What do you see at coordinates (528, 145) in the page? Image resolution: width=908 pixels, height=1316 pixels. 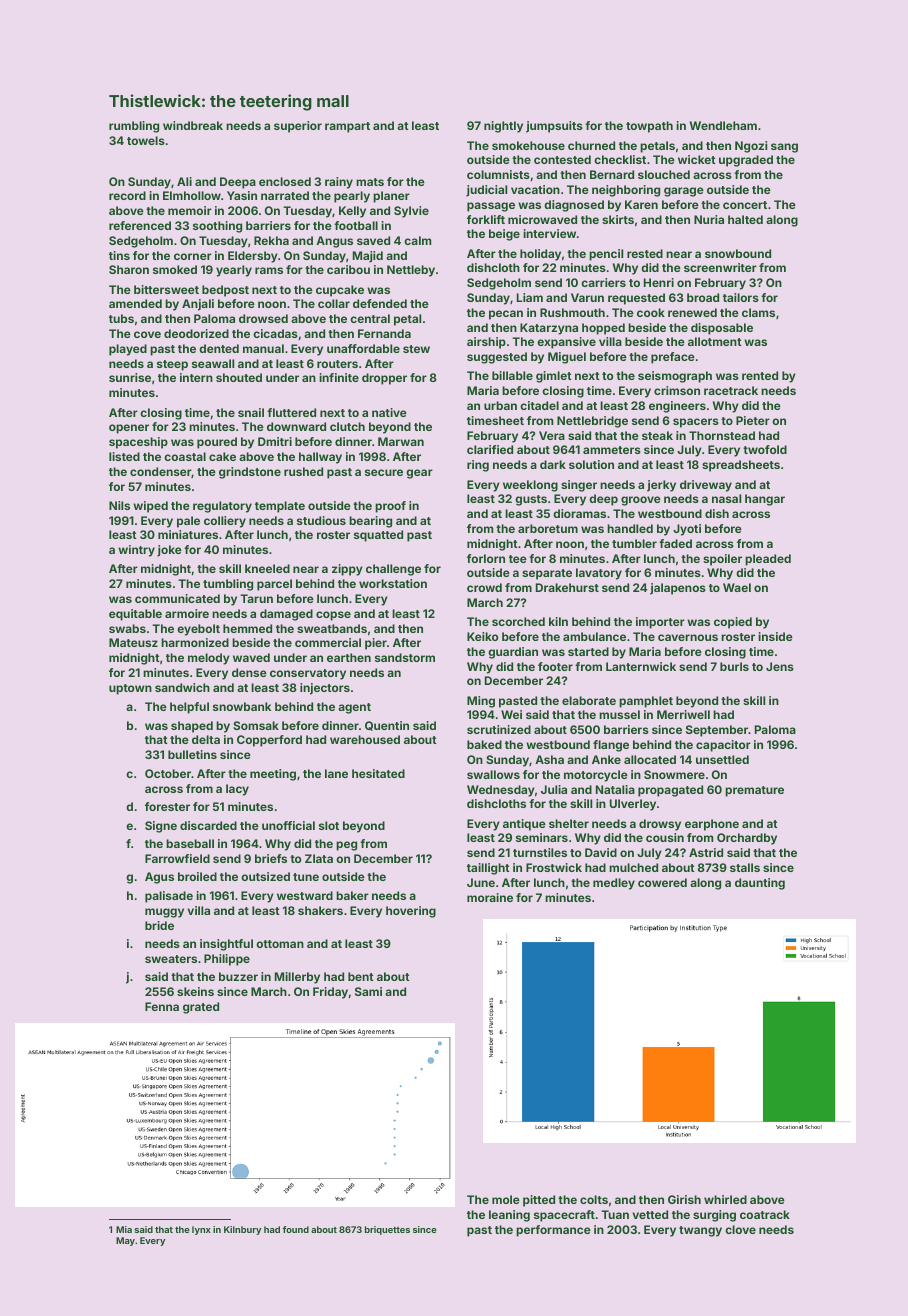 I see `smokehouse` at bounding box center [528, 145].
